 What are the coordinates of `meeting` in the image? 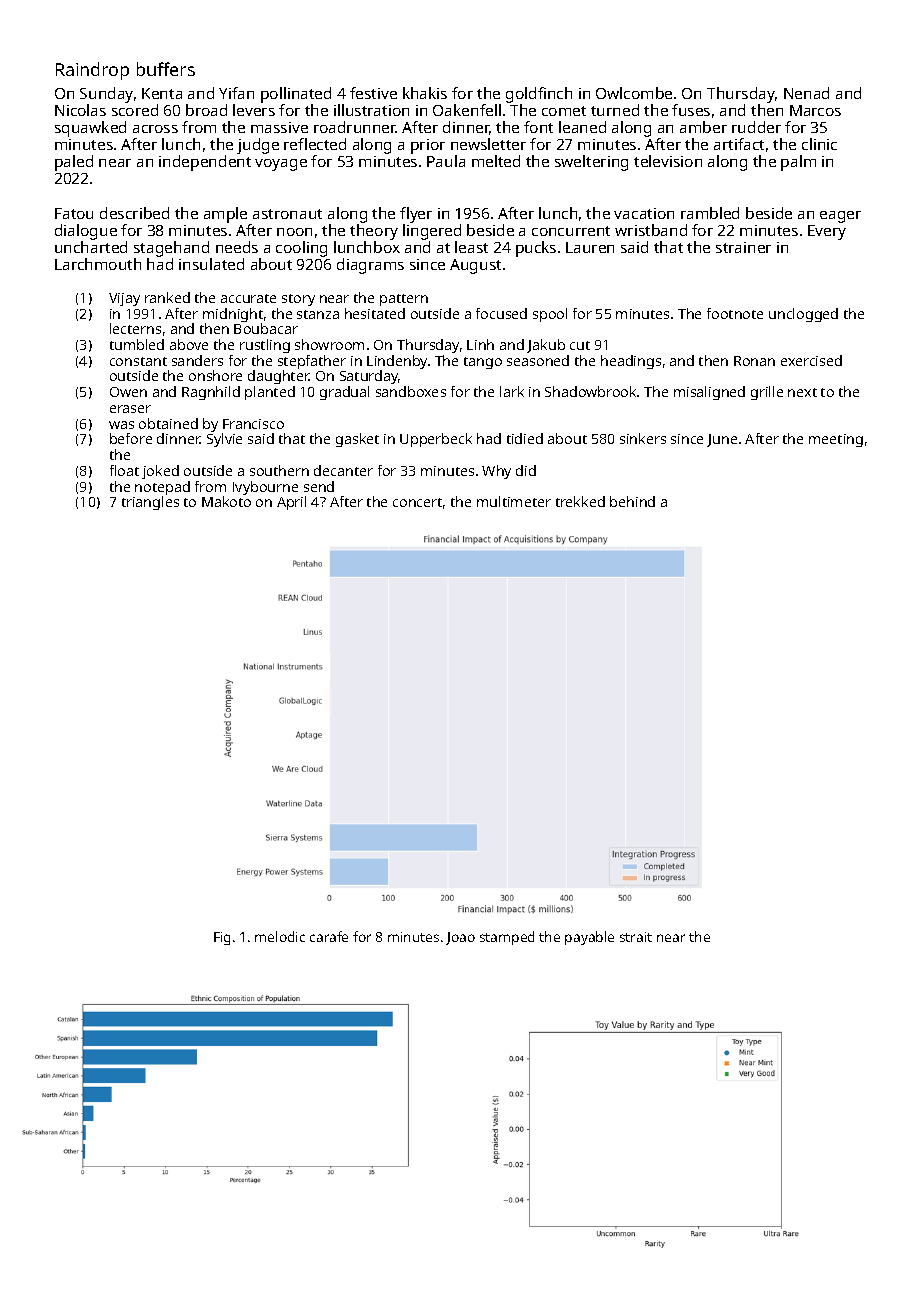 It's located at (836, 440).
